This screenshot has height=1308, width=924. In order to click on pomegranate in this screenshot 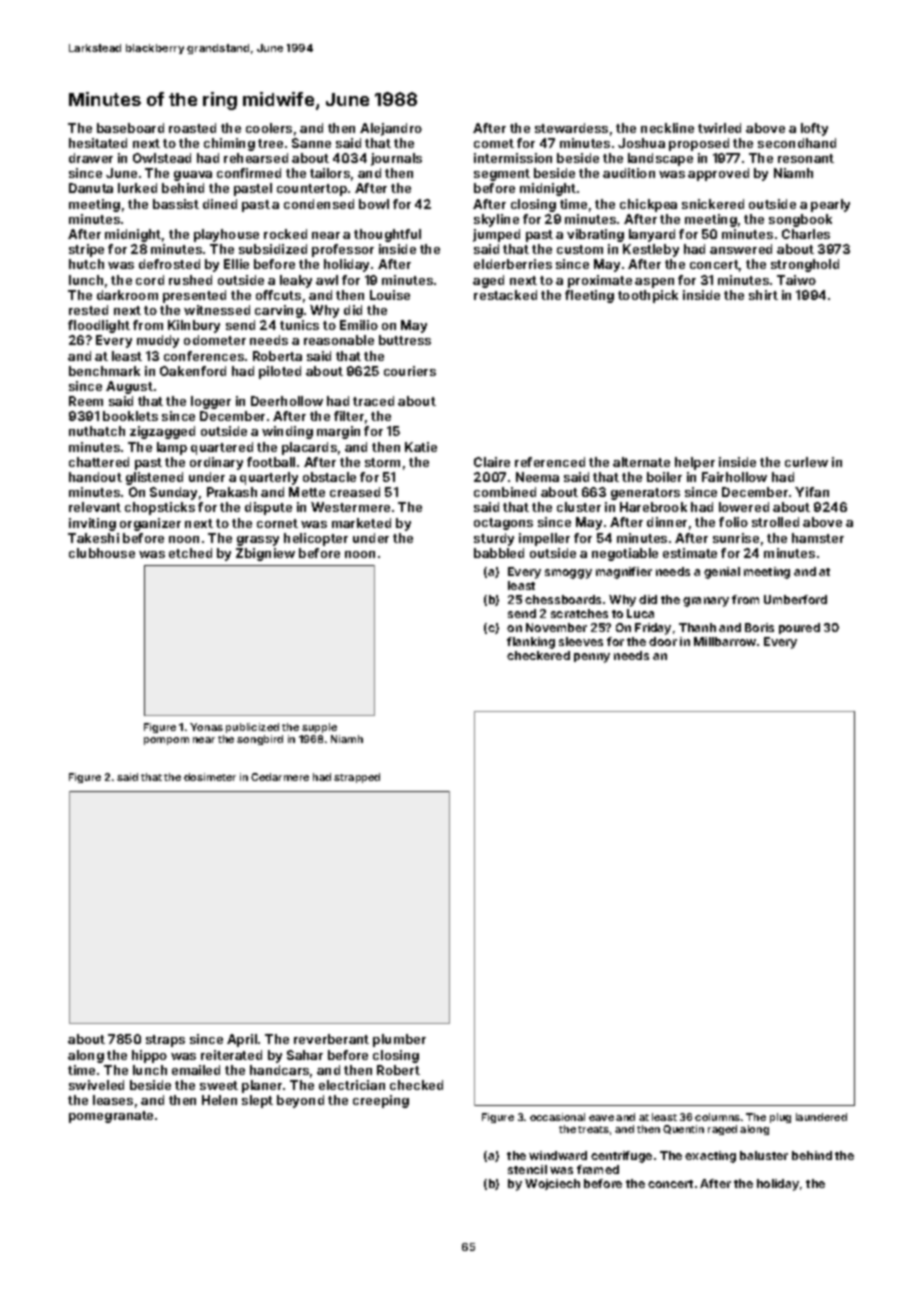, I will do `click(111, 1117)`.
